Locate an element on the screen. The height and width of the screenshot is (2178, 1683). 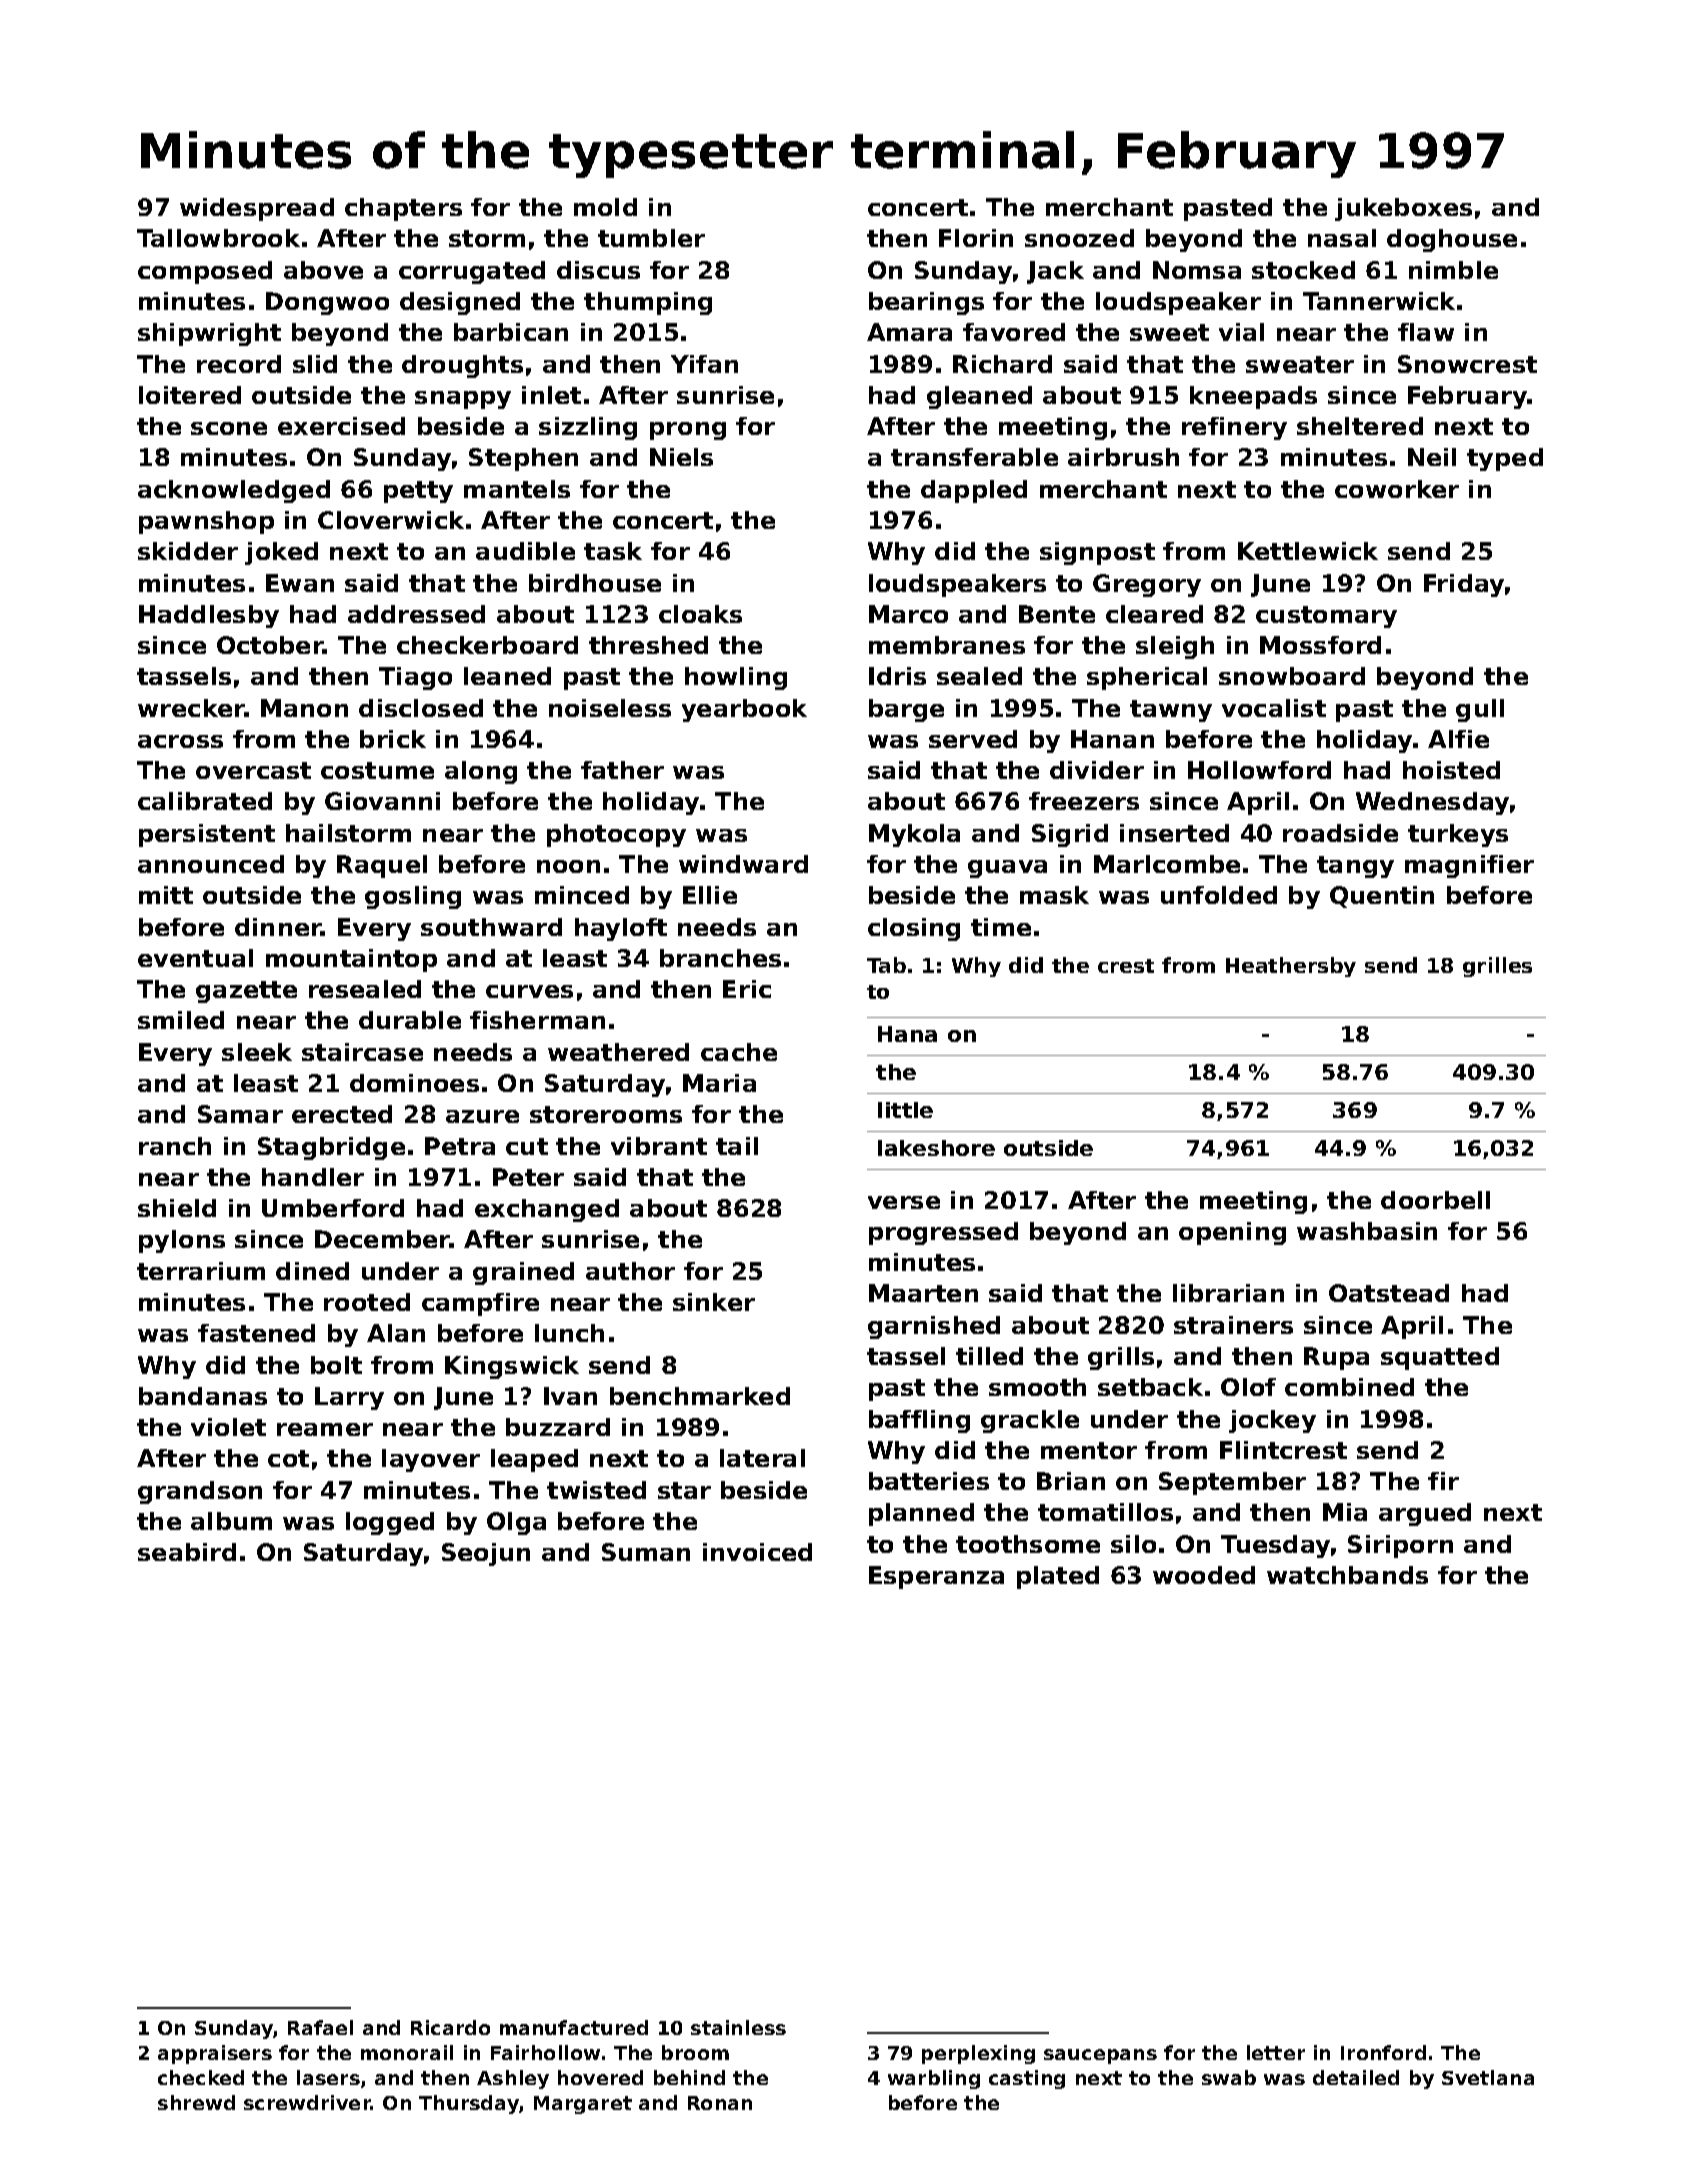
Niels is located at coordinates (681, 457).
